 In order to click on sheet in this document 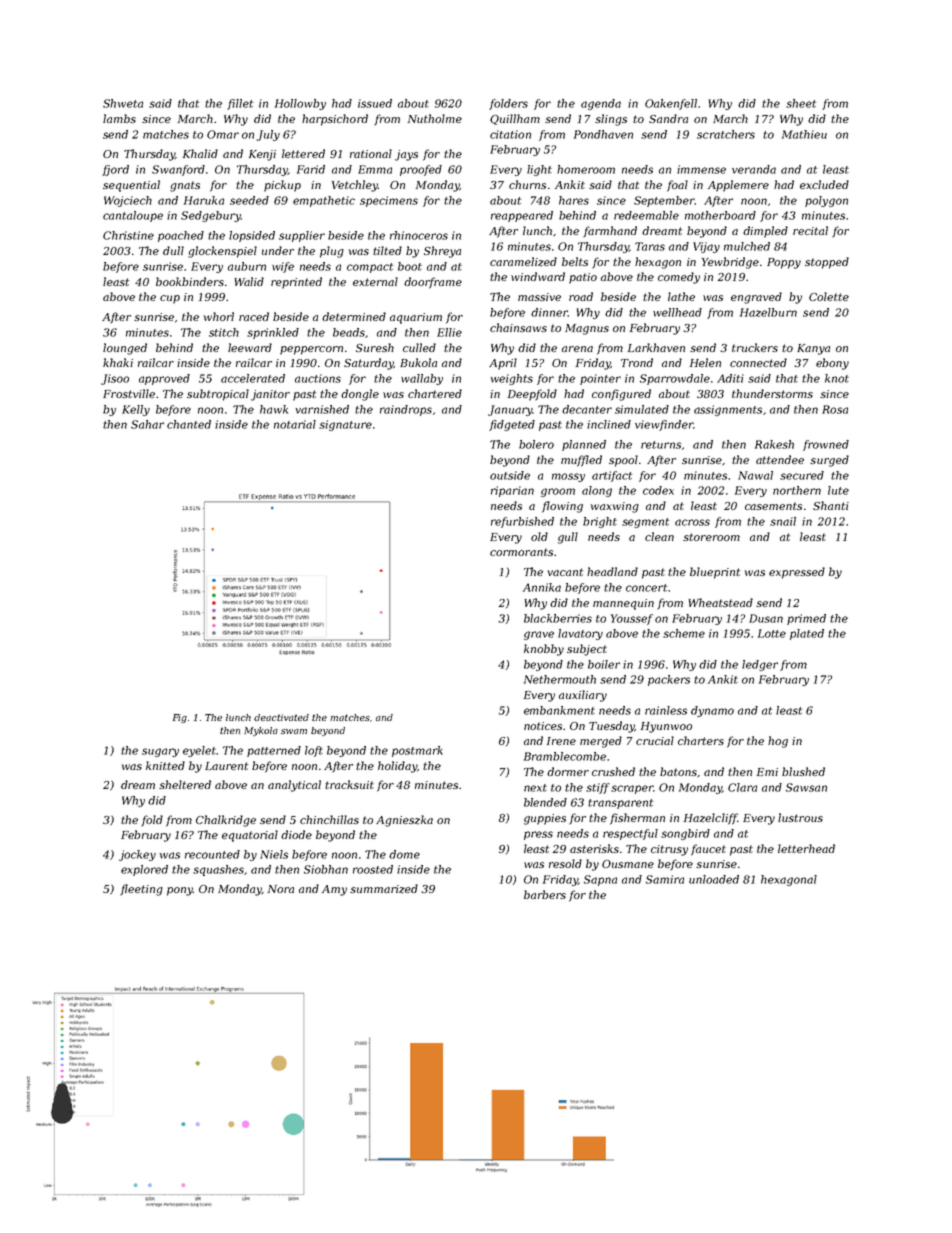, I will do `click(801, 103)`.
